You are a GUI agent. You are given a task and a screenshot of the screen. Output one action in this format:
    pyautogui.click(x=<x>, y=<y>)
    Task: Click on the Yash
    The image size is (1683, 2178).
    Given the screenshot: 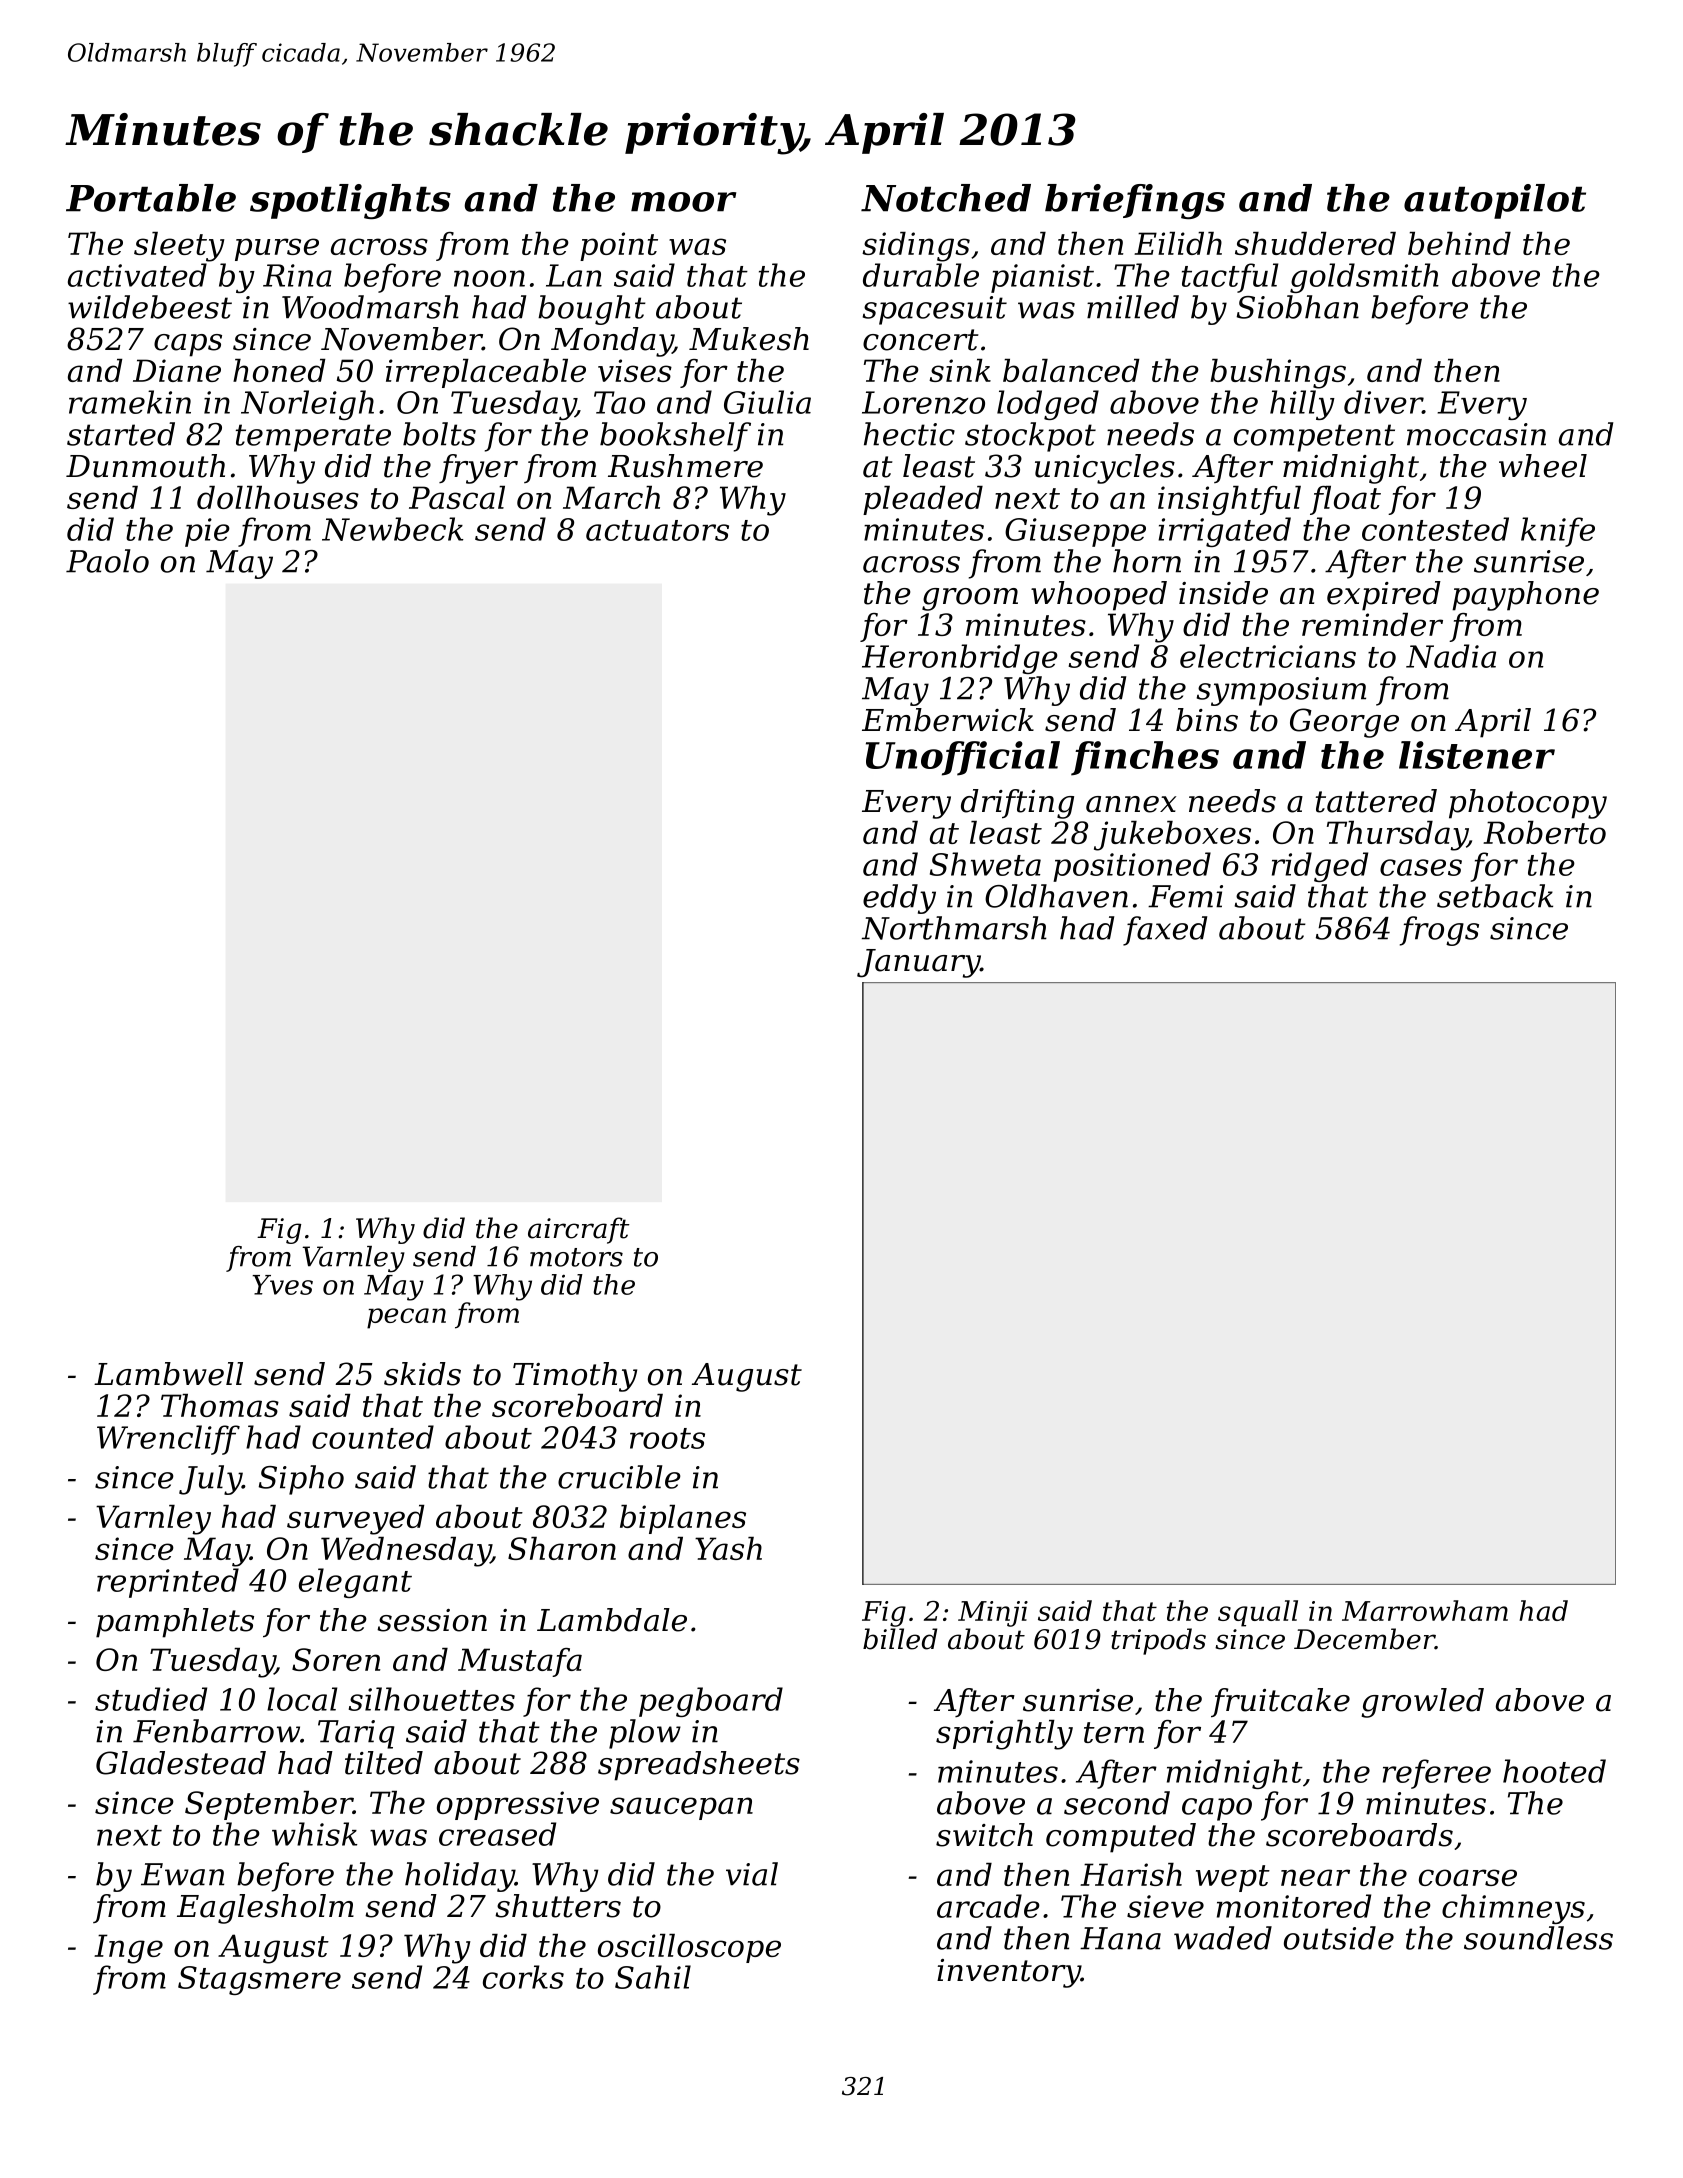 What is the action you would take?
    pyautogui.click(x=728, y=1548)
